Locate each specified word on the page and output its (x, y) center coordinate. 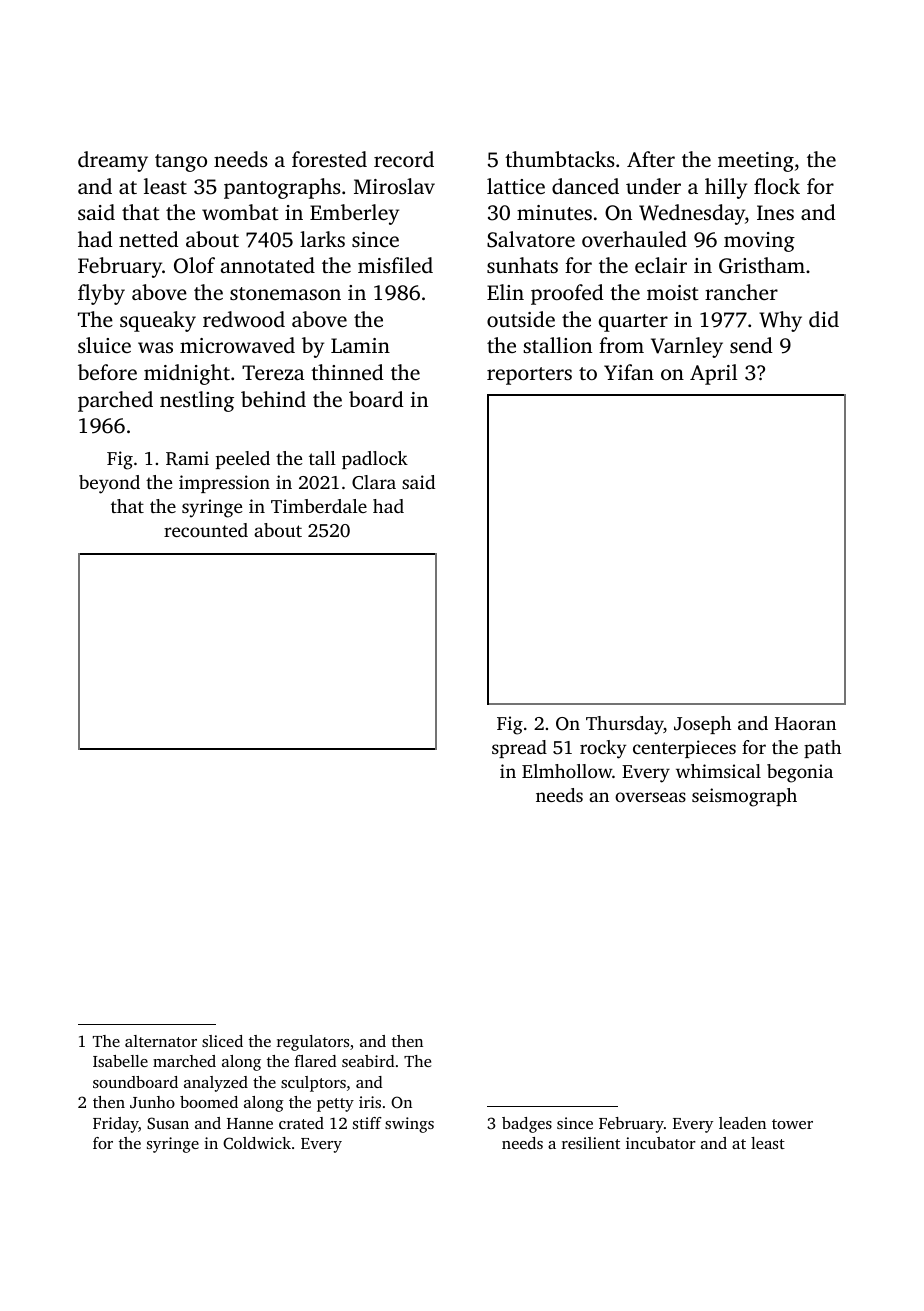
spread (519, 749)
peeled (243, 460)
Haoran (805, 723)
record (404, 159)
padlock (375, 460)
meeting (756, 162)
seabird (368, 1061)
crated (301, 1123)
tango (181, 163)
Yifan (629, 372)
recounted (206, 530)
